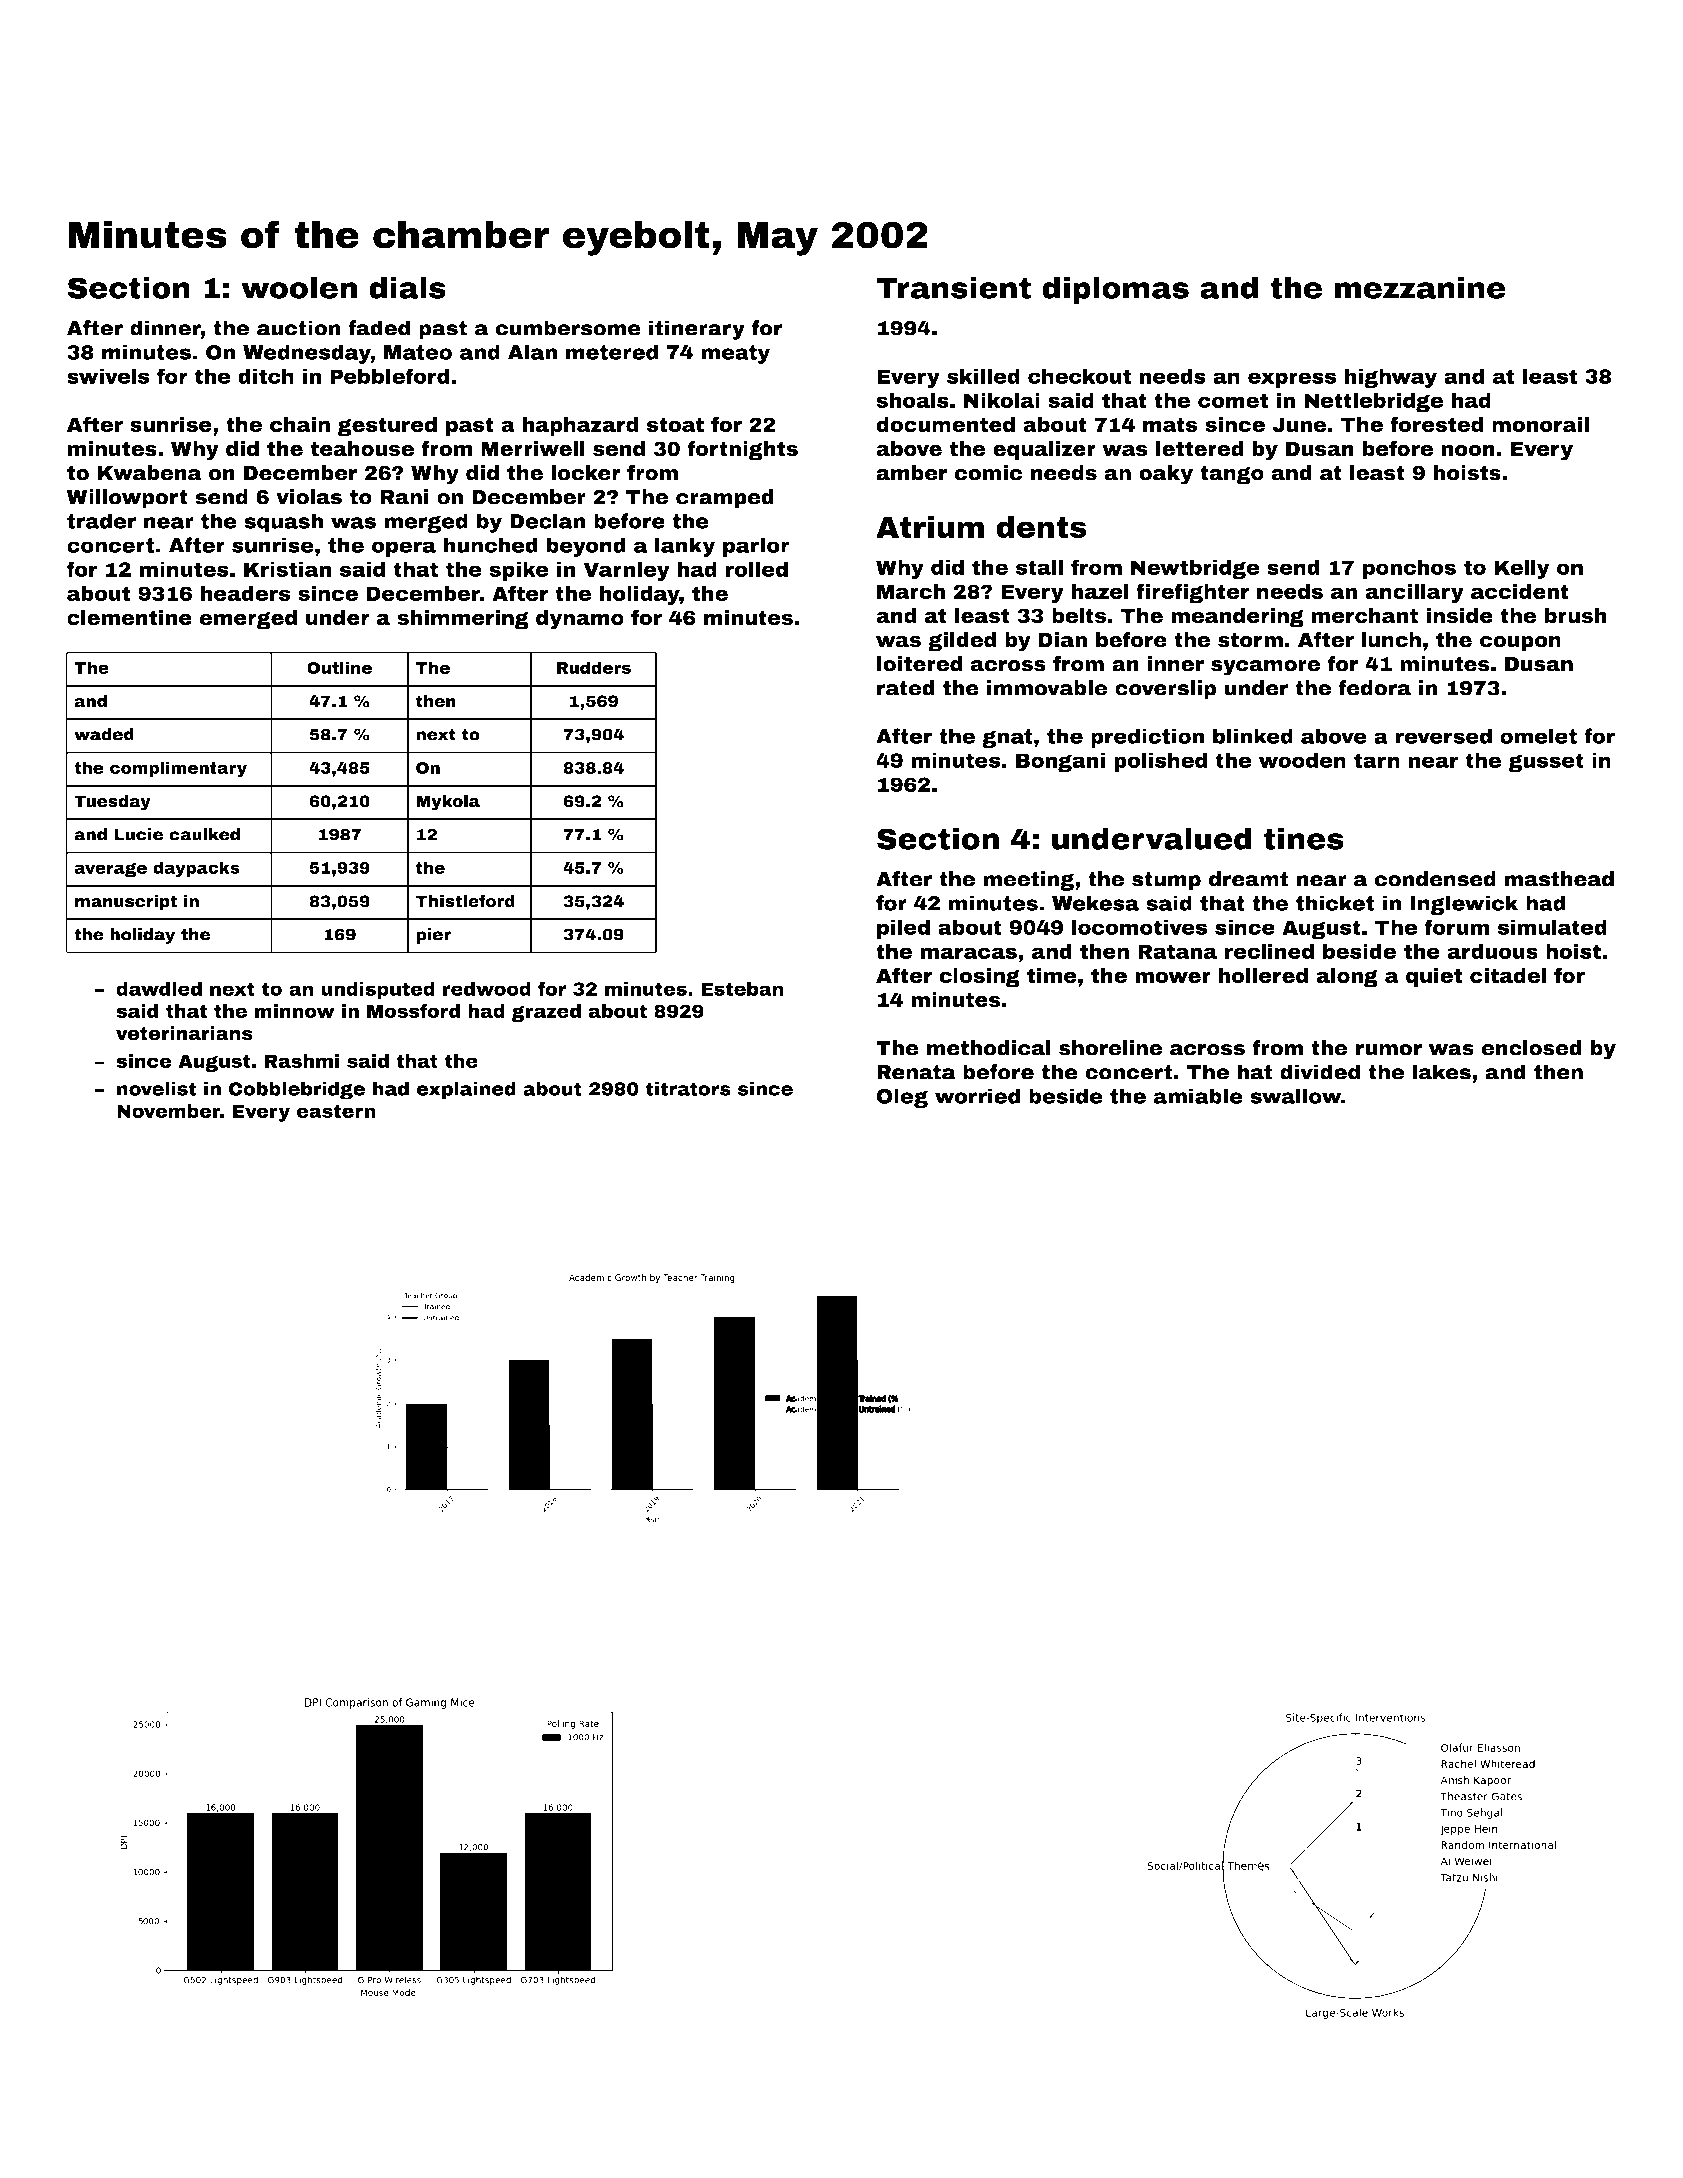 The image size is (1683, 2178). Describe the element at coordinates (184, 1033) in the screenshot. I see `veterinarians` at that location.
